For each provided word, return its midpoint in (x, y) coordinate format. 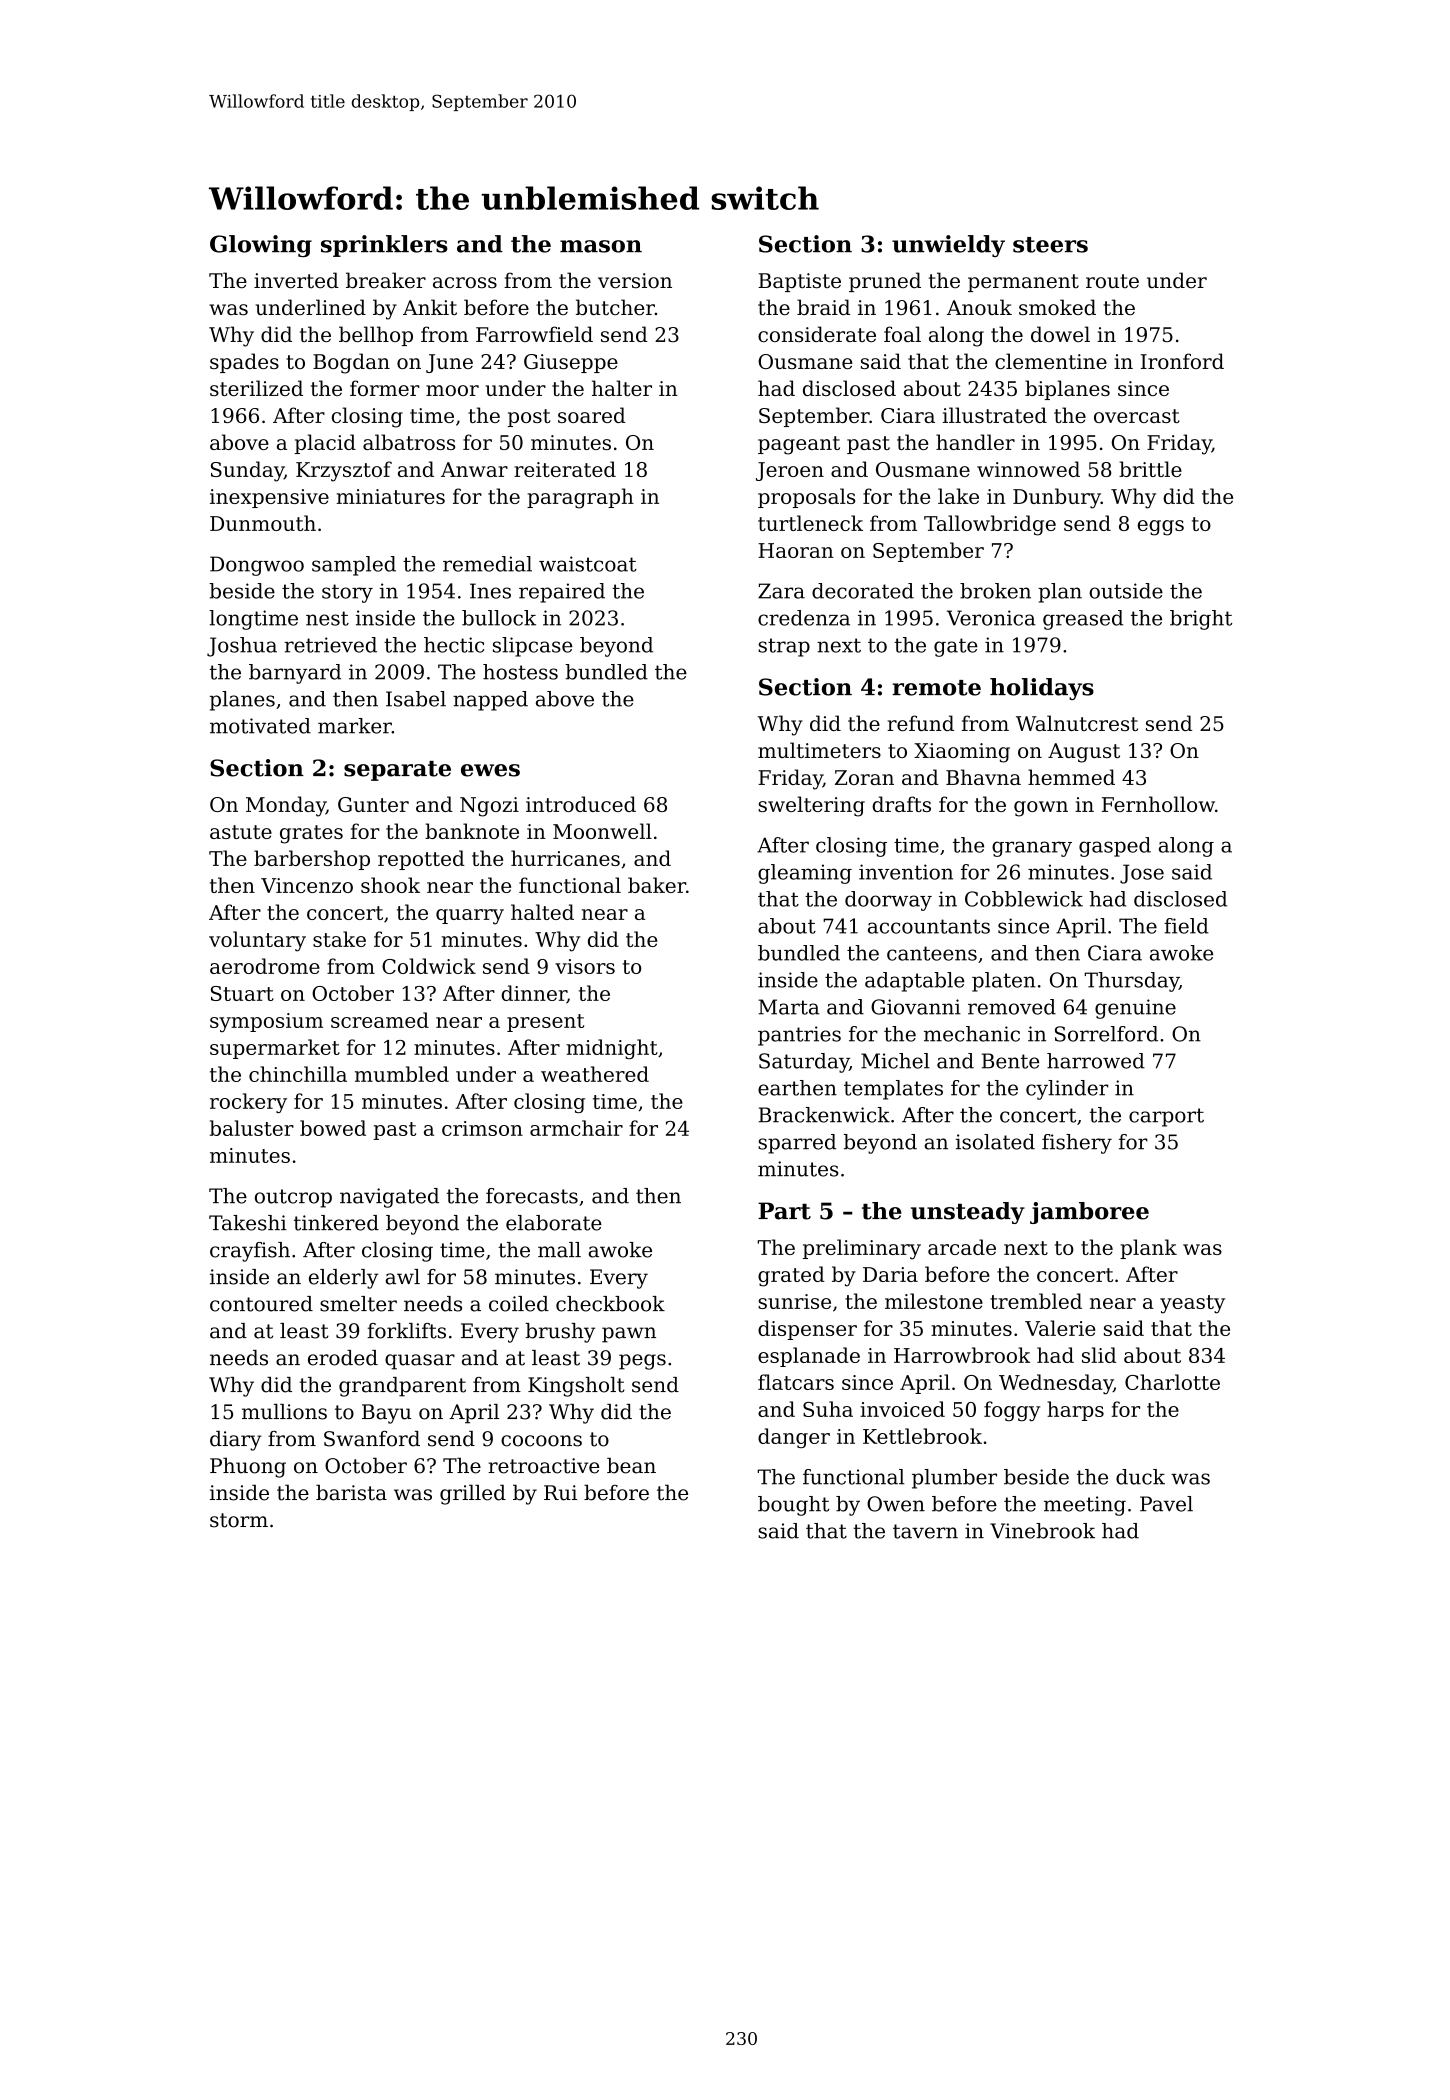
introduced (581, 804)
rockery (248, 1103)
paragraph (580, 498)
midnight (612, 1049)
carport (1166, 1117)
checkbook (610, 1304)
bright (1201, 620)
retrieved (330, 645)
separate (397, 771)
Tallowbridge (990, 525)
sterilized (256, 388)
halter (622, 388)
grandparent (402, 1387)
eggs (1161, 528)
